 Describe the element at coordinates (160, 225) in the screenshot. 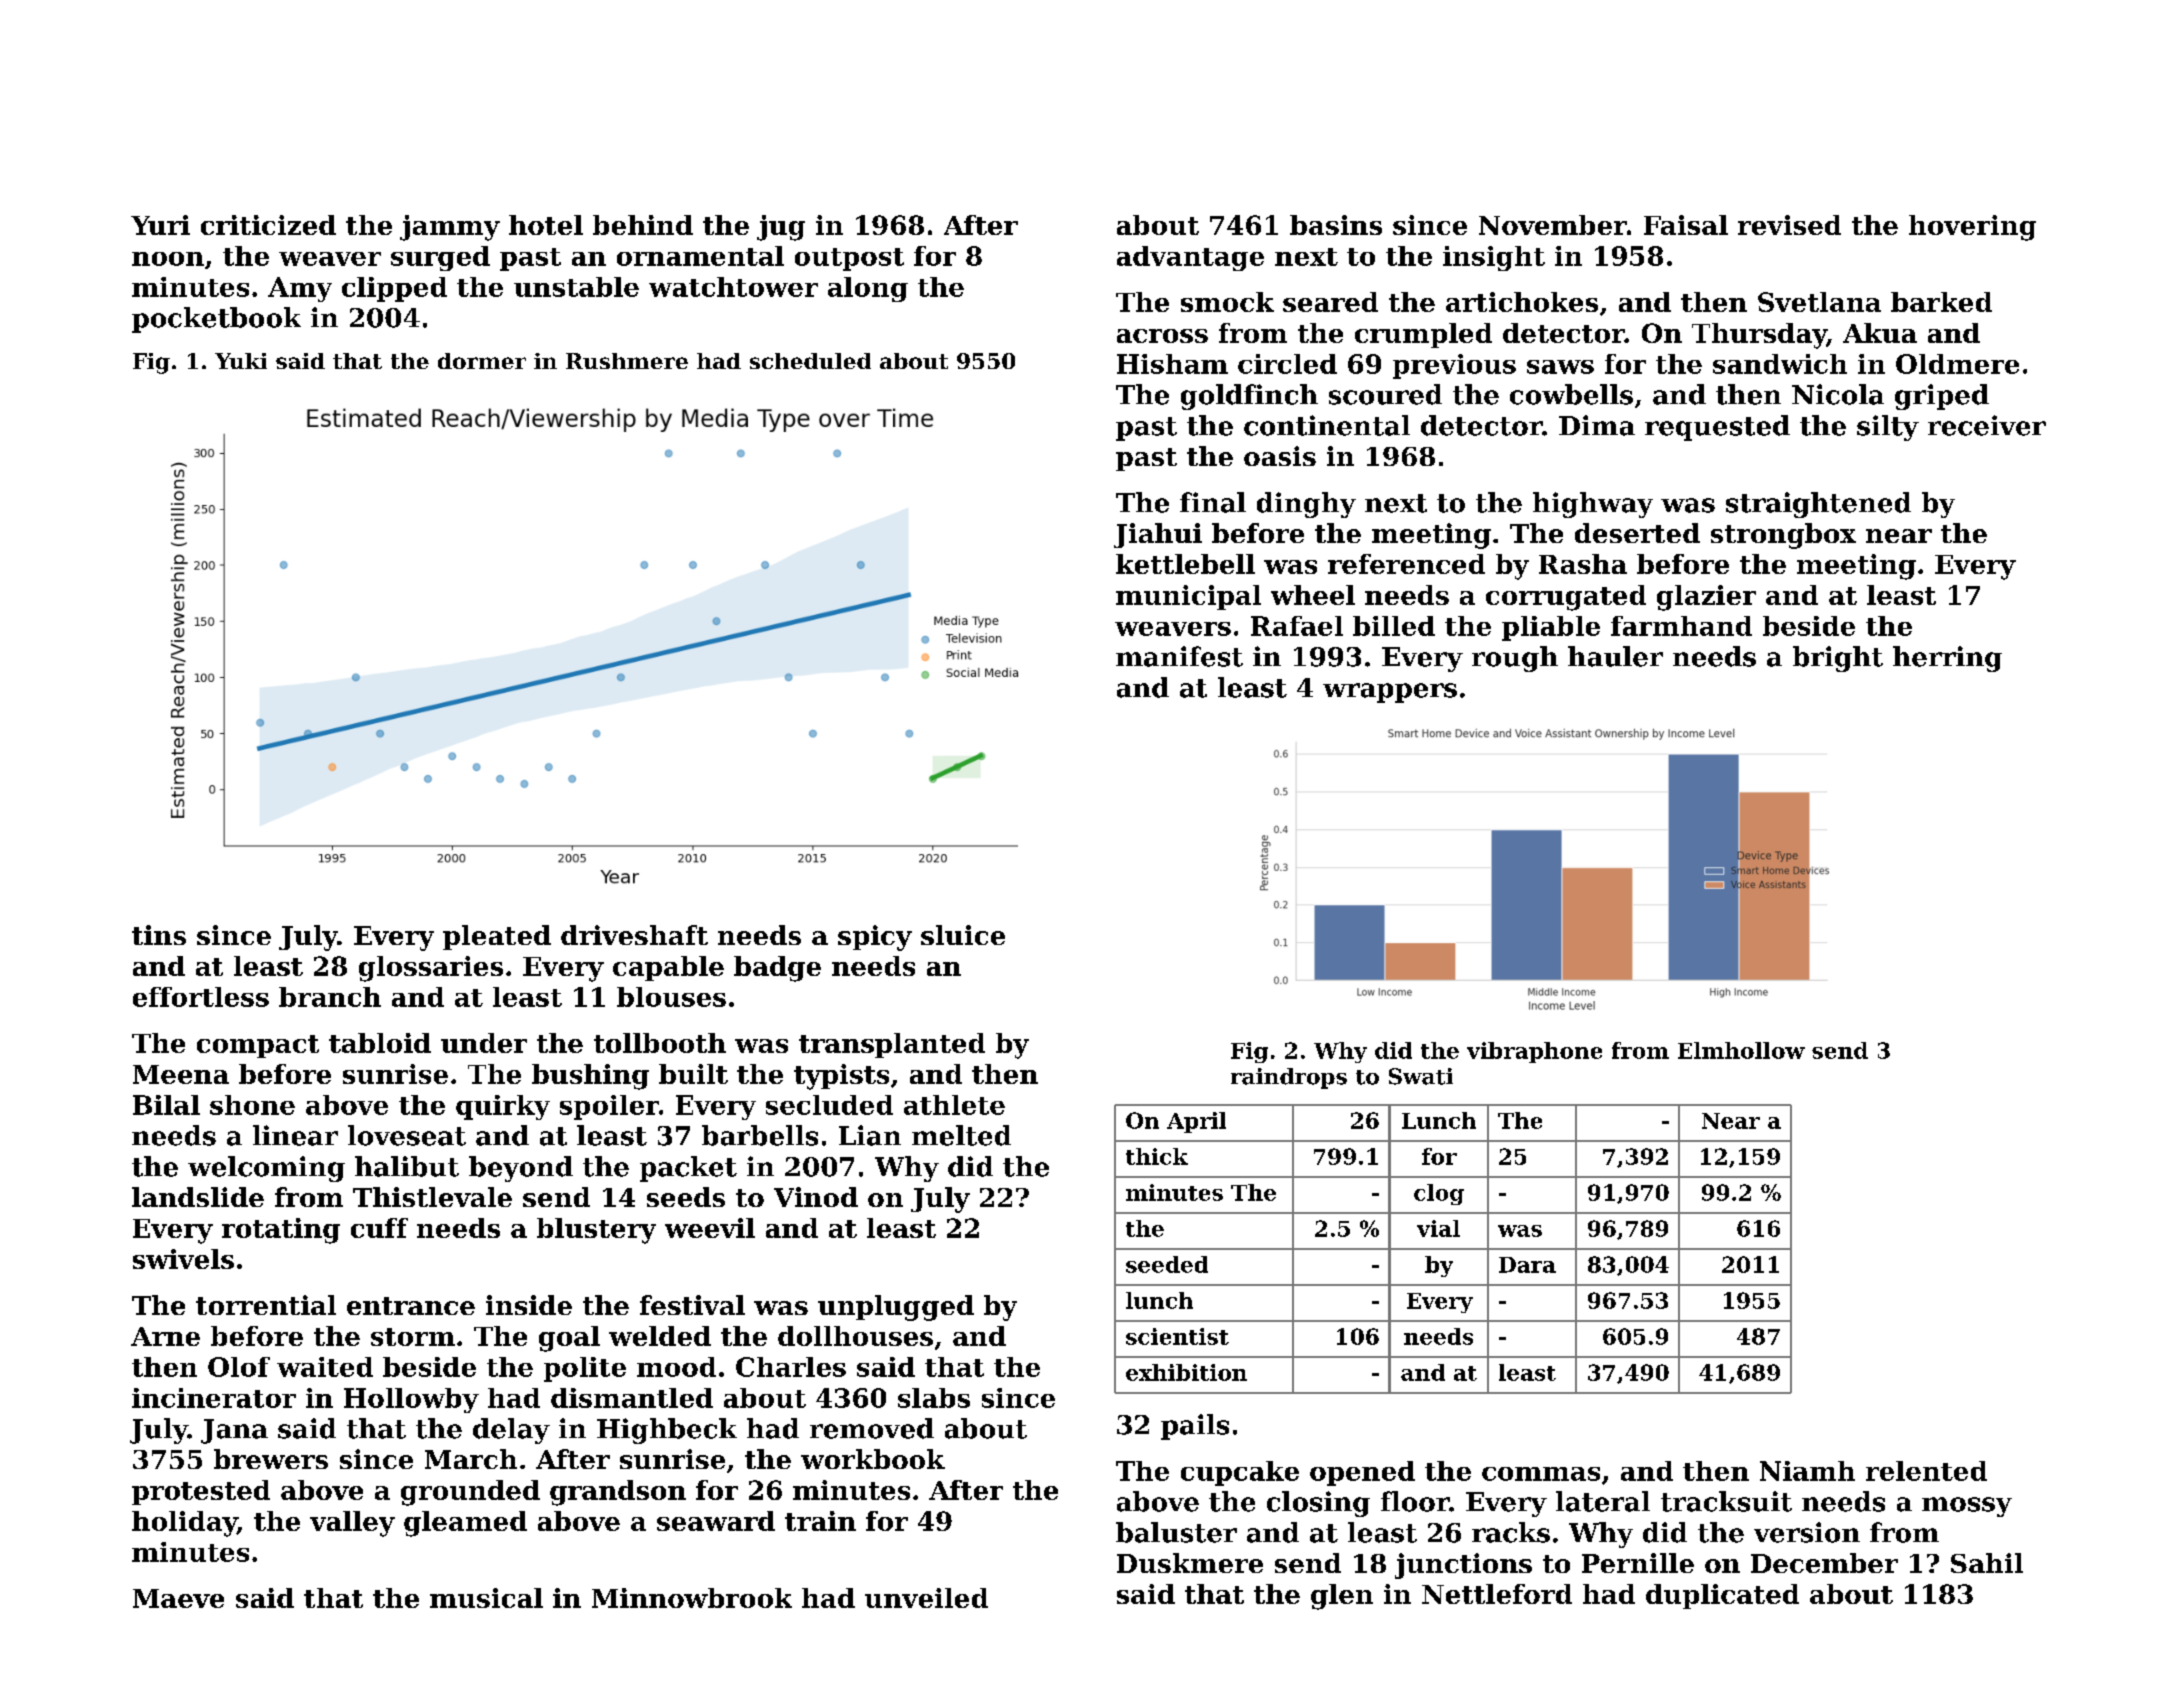

I see `Yuri` at that location.
